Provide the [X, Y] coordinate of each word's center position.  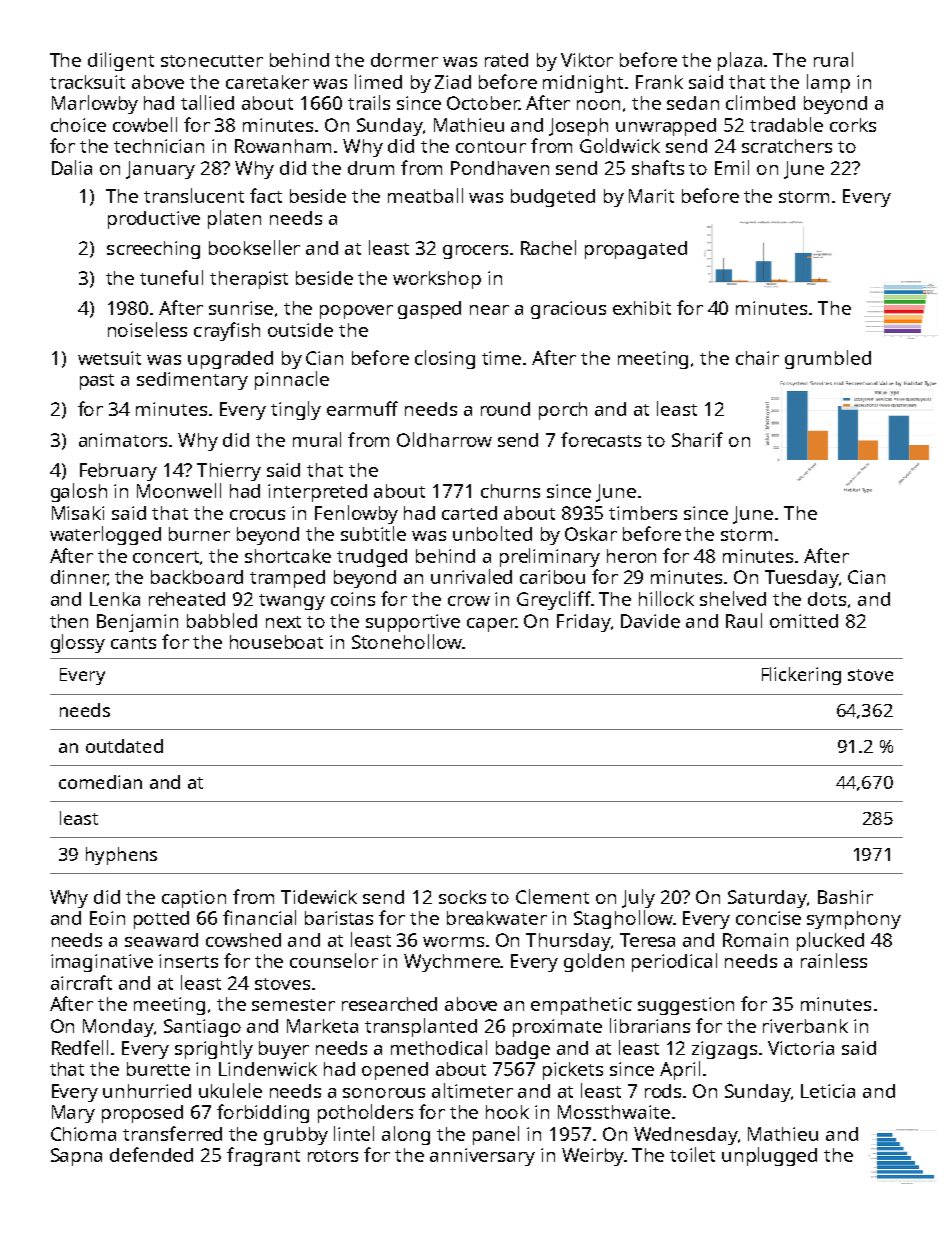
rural [833, 59]
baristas [339, 918]
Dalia [72, 167]
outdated [124, 746]
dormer [404, 60]
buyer [284, 1050]
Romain [755, 940]
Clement [552, 896]
